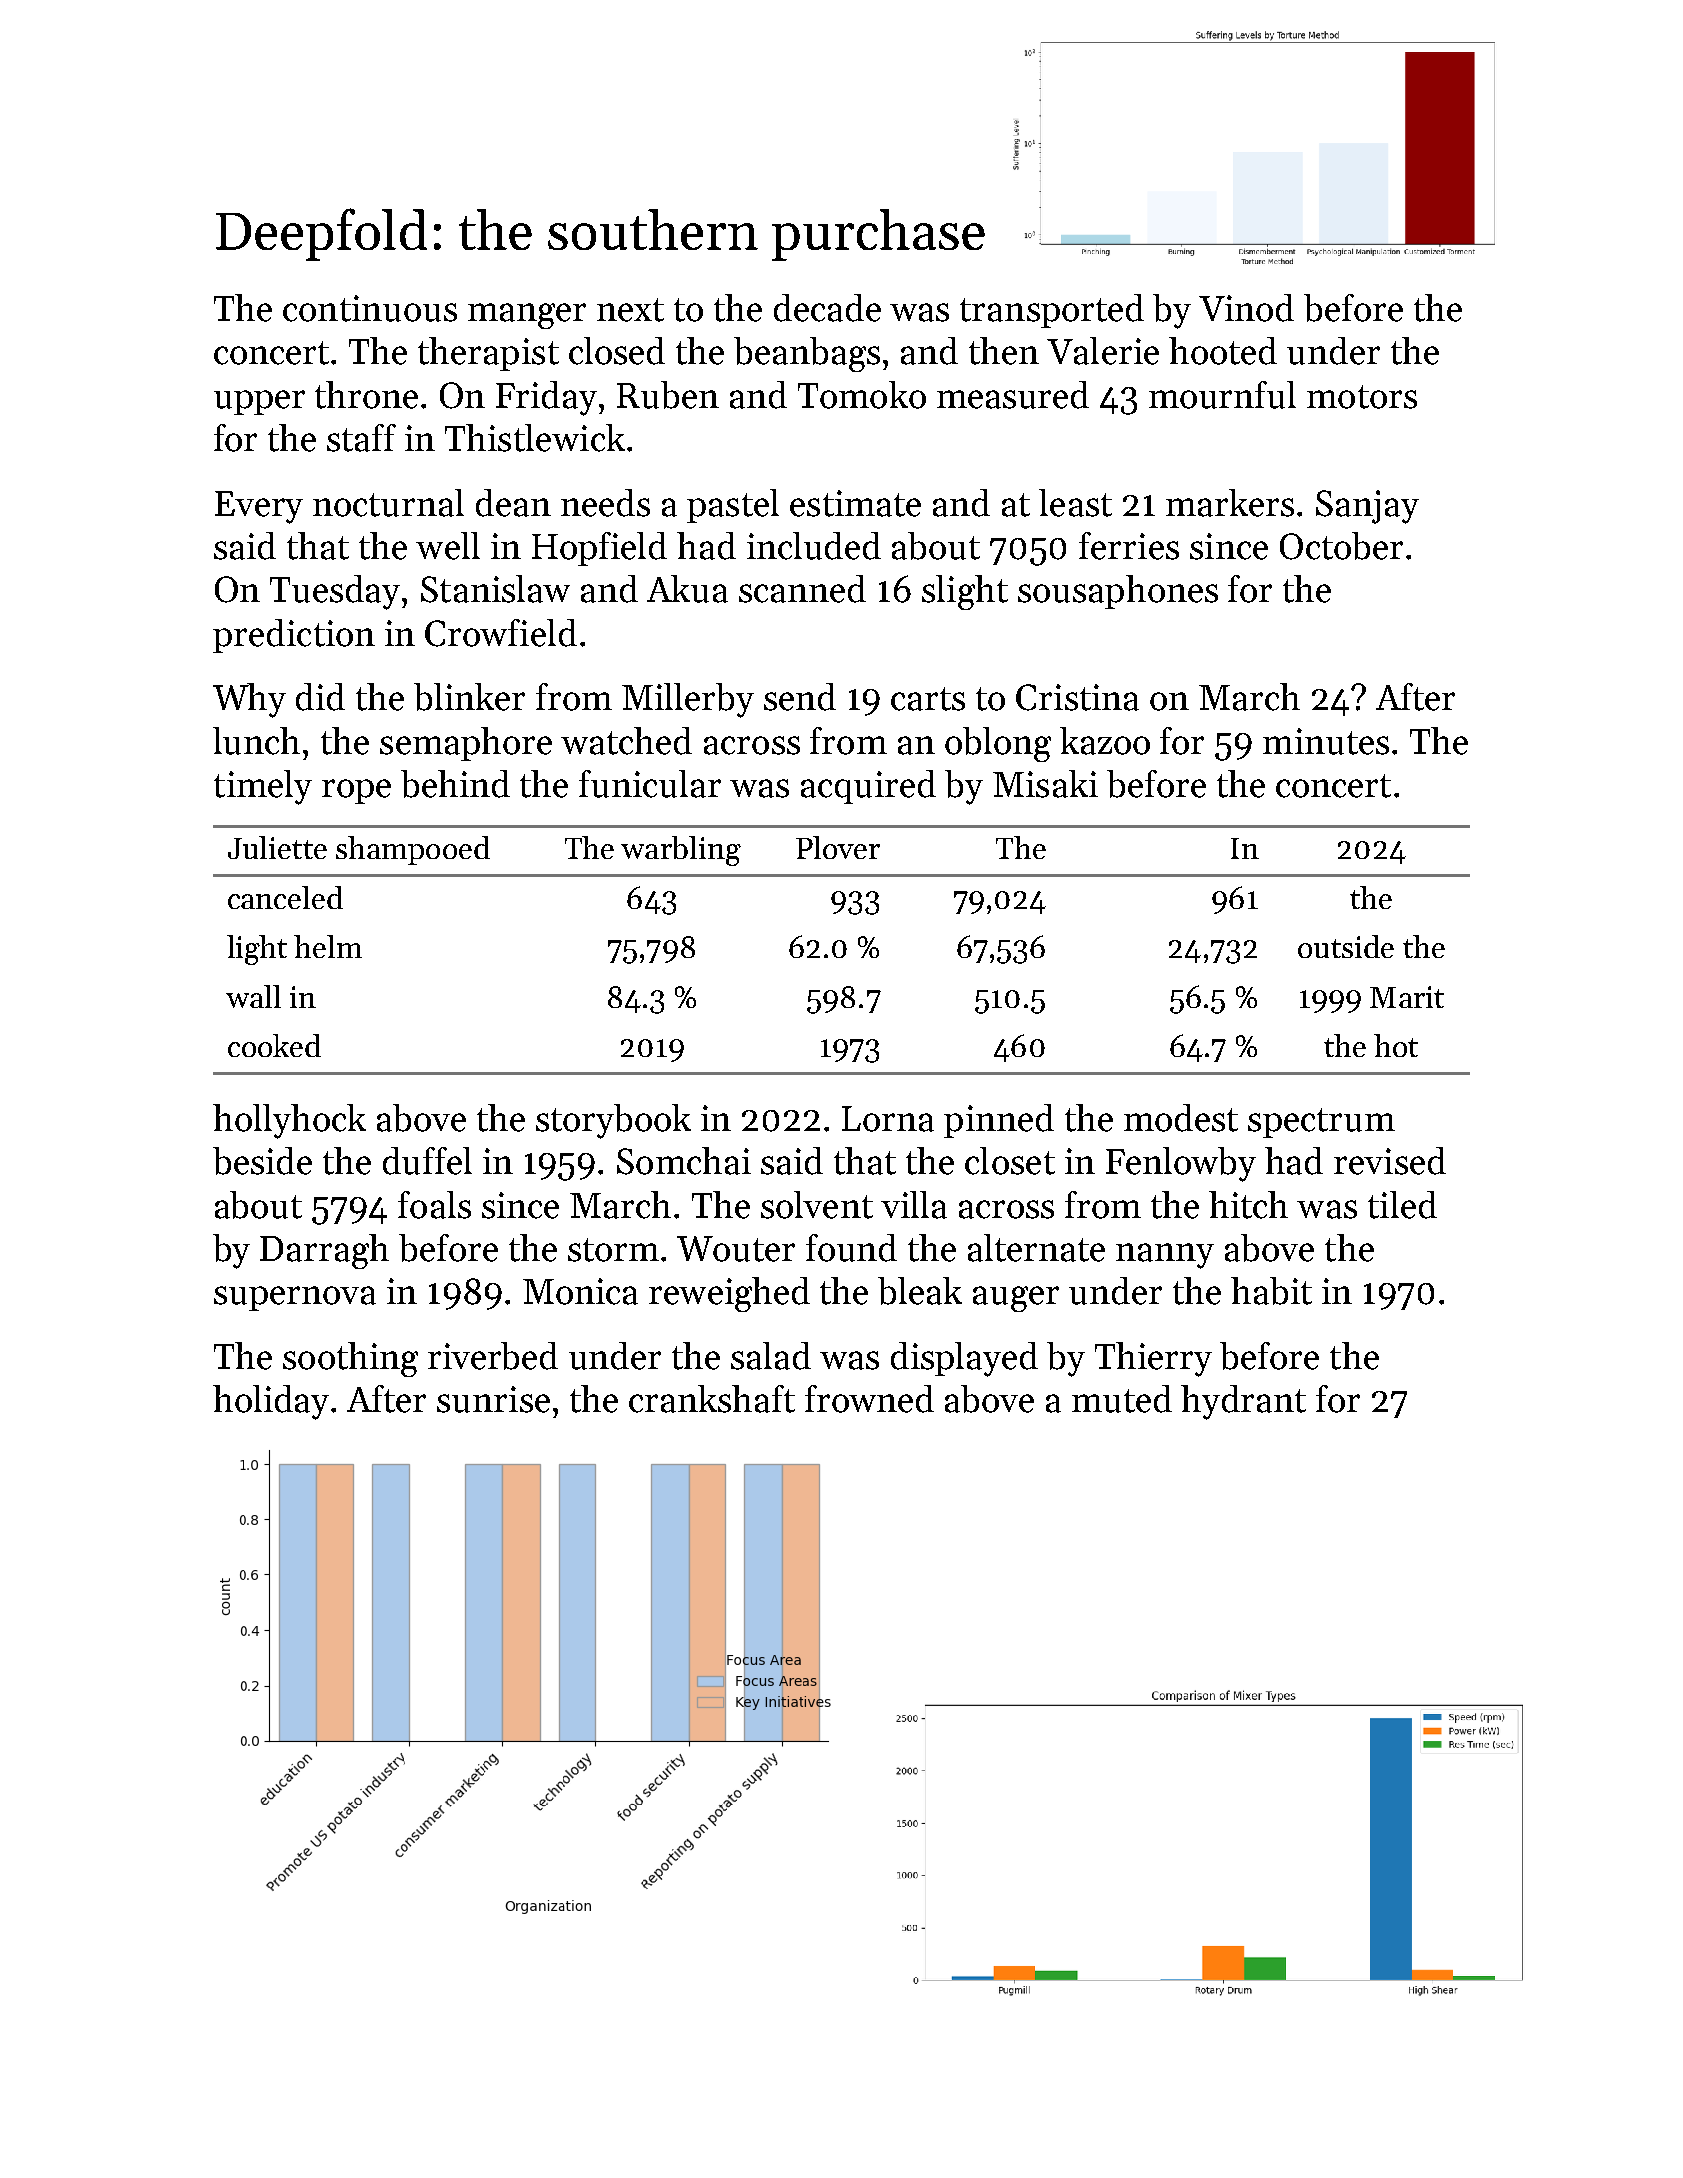  What do you see at coordinates (493, 1356) in the image?
I see `riverbed` at bounding box center [493, 1356].
